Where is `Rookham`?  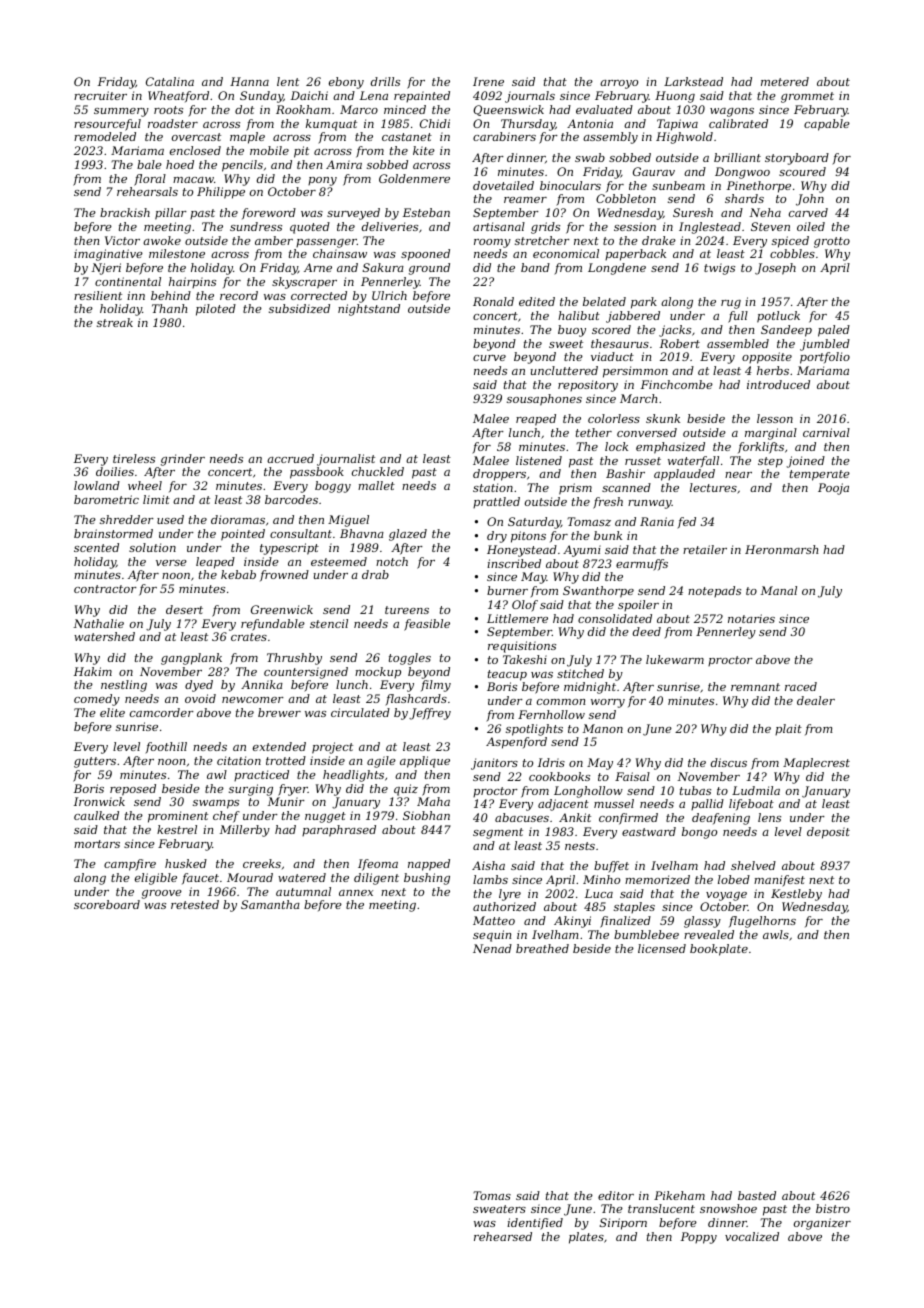
Rookham is located at coordinates (303, 109).
